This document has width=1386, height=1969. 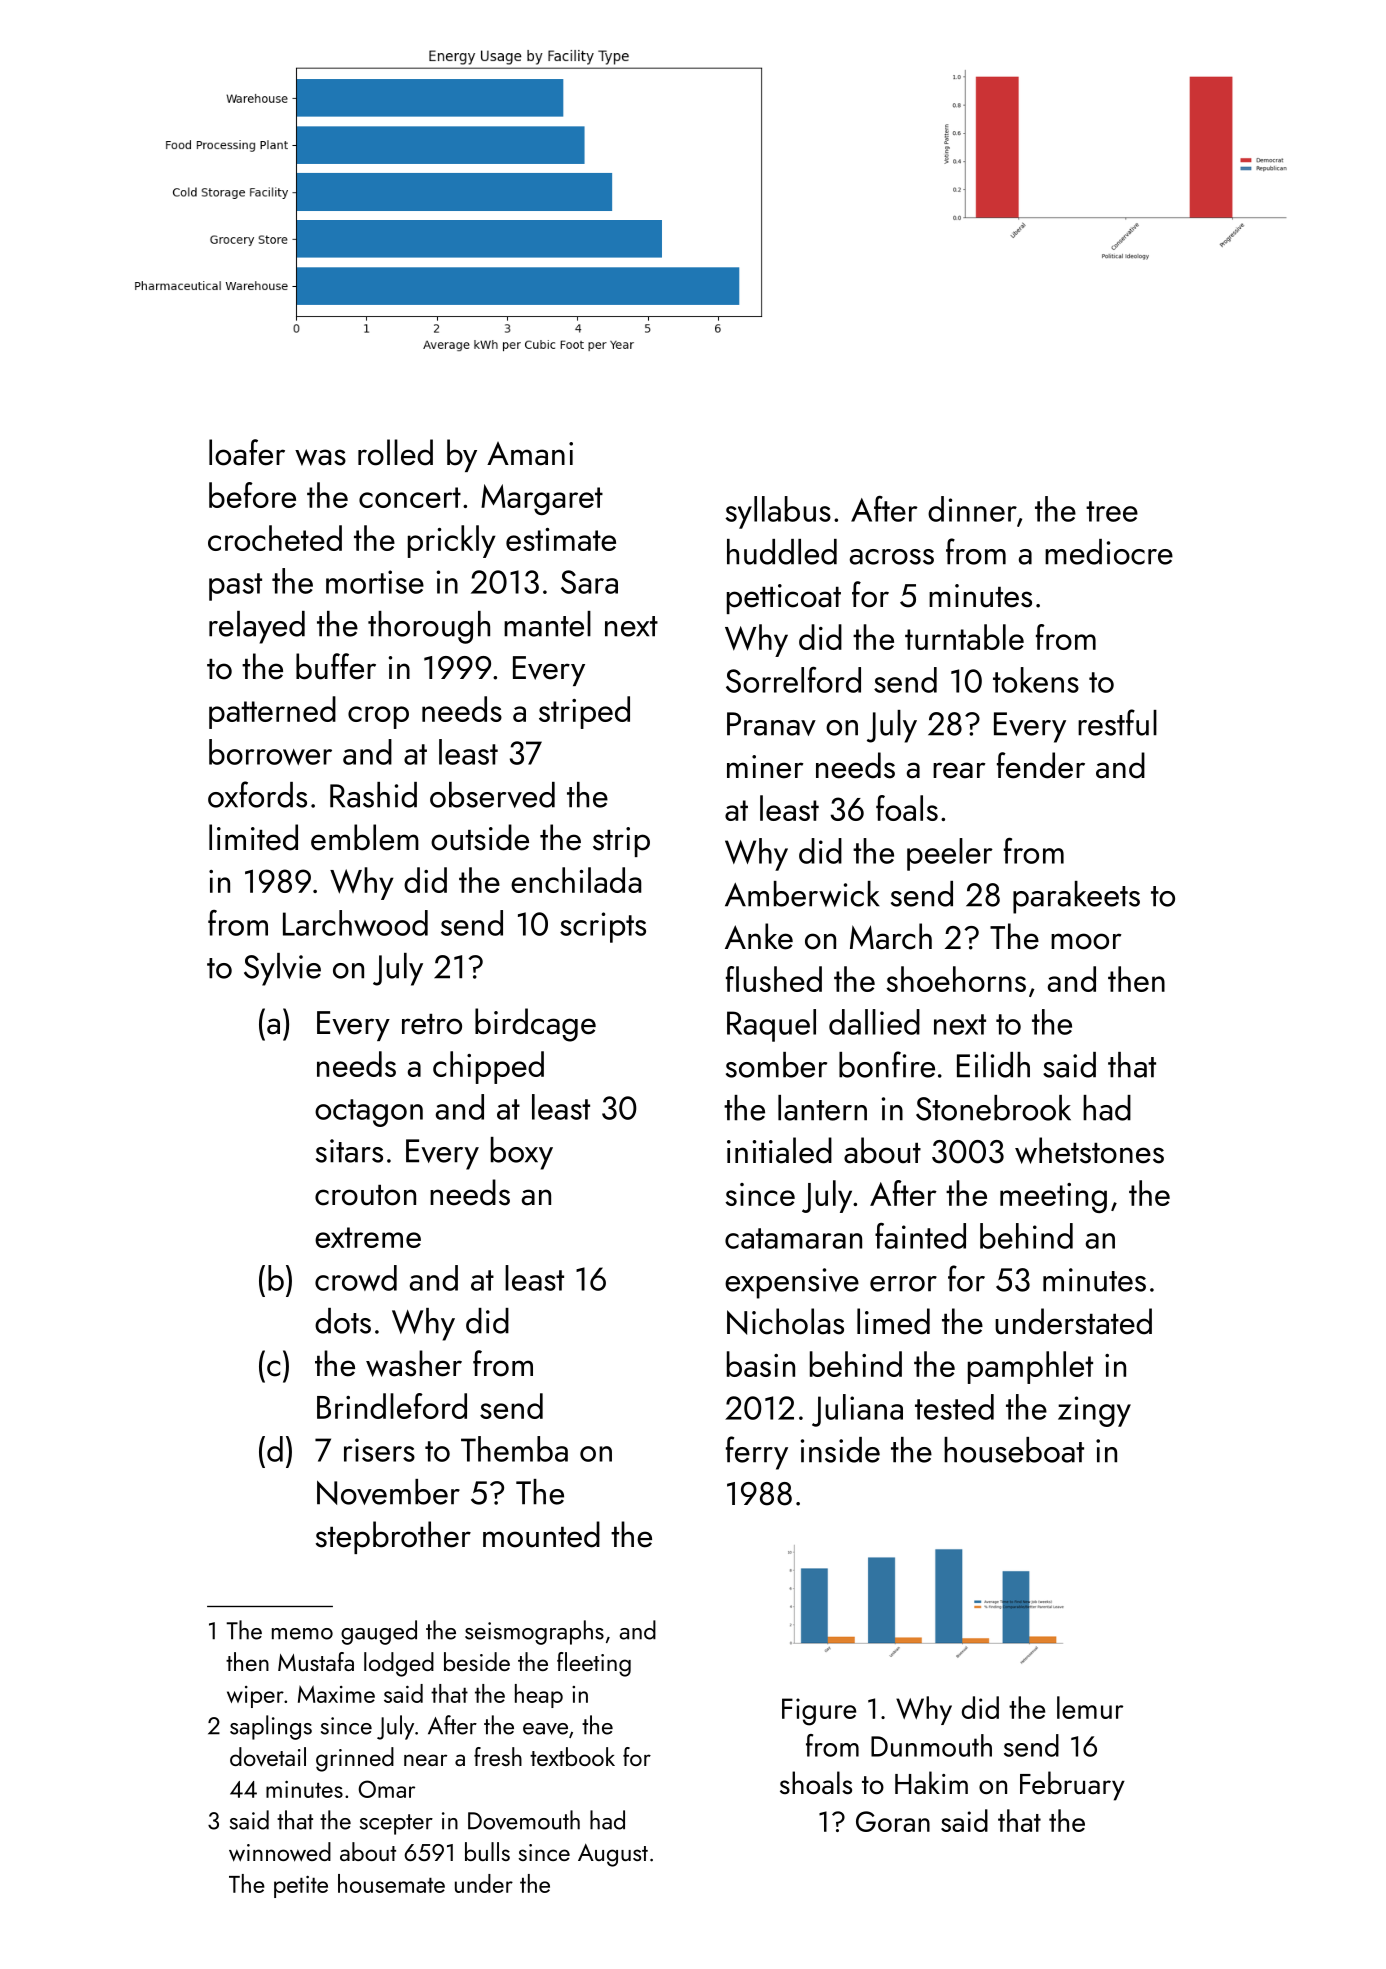 I want to click on limited, so click(x=253, y=837).
